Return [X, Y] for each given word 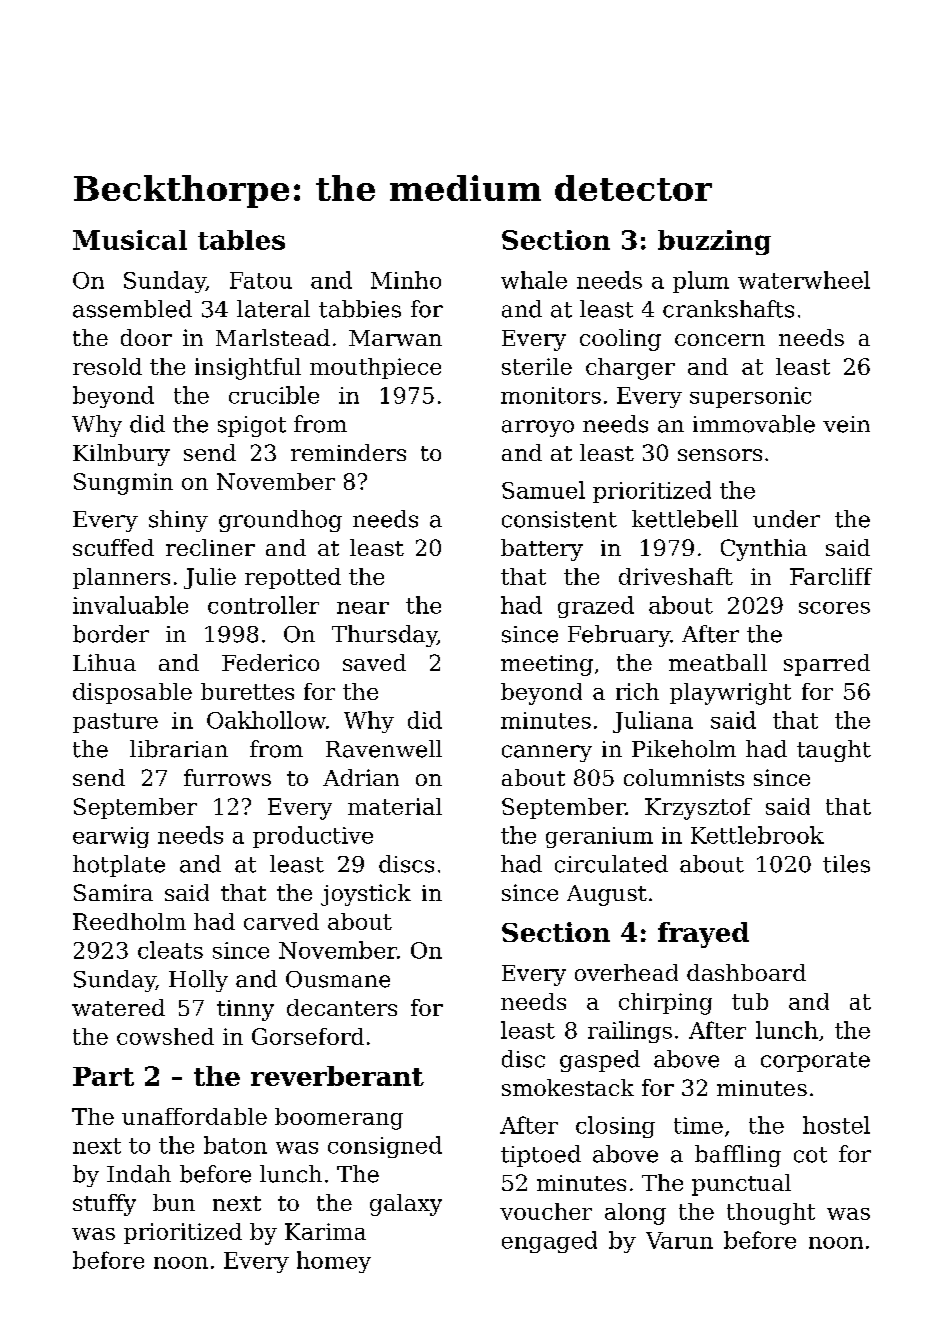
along [635, 1214]
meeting [547, 665]
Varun [679, 1240]
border [111, 634]
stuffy [104, 1205]
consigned [385, 1147]
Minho [406, 280]
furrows [227, 777]
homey [334, 1262]
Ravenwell [384, 749]
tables [241, 240]
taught [834, 751]
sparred [827, 665]
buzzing [714, 242]
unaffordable [194, 1116]
